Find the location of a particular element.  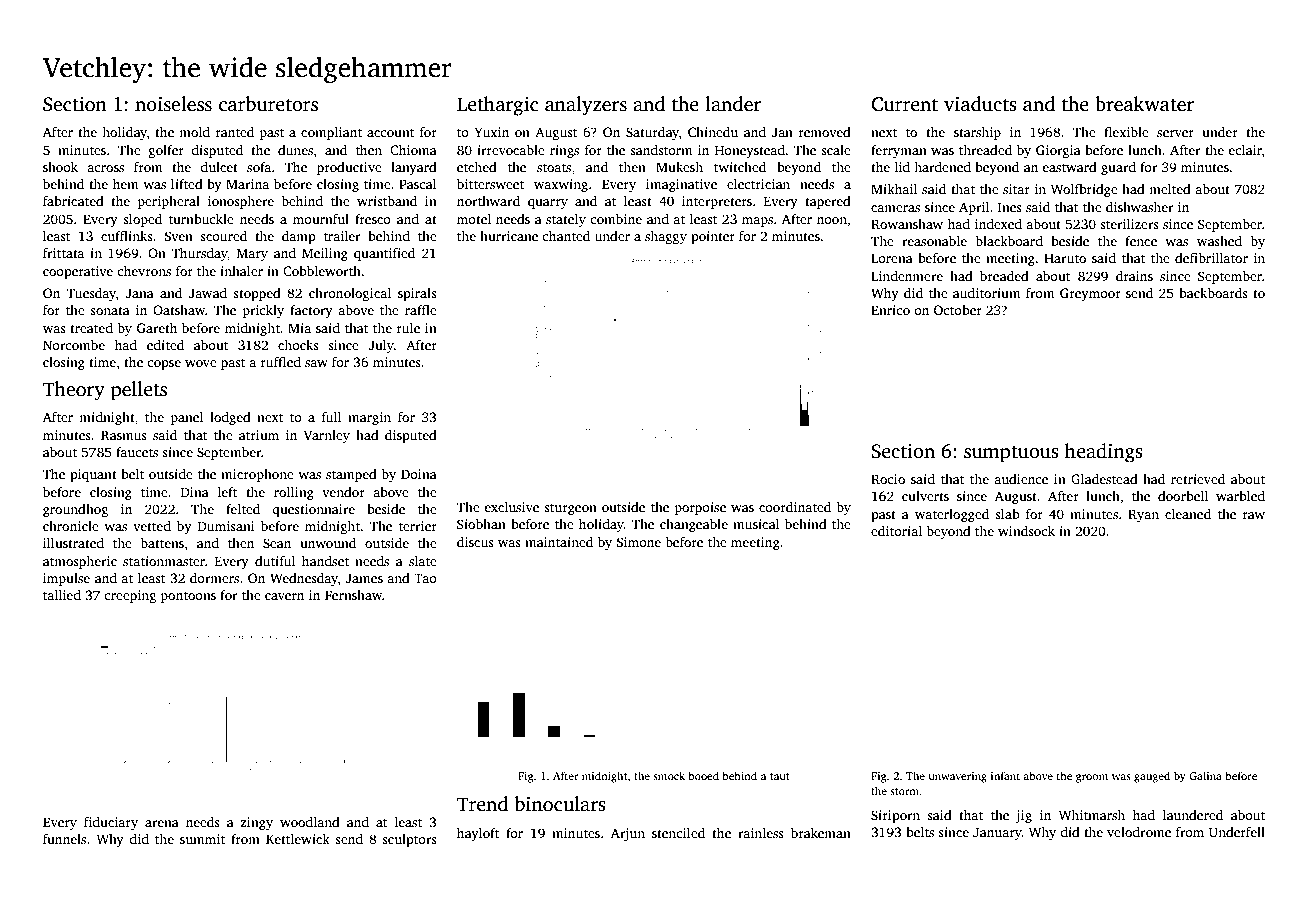

Honeystead is located at coordinates (750, 151).
